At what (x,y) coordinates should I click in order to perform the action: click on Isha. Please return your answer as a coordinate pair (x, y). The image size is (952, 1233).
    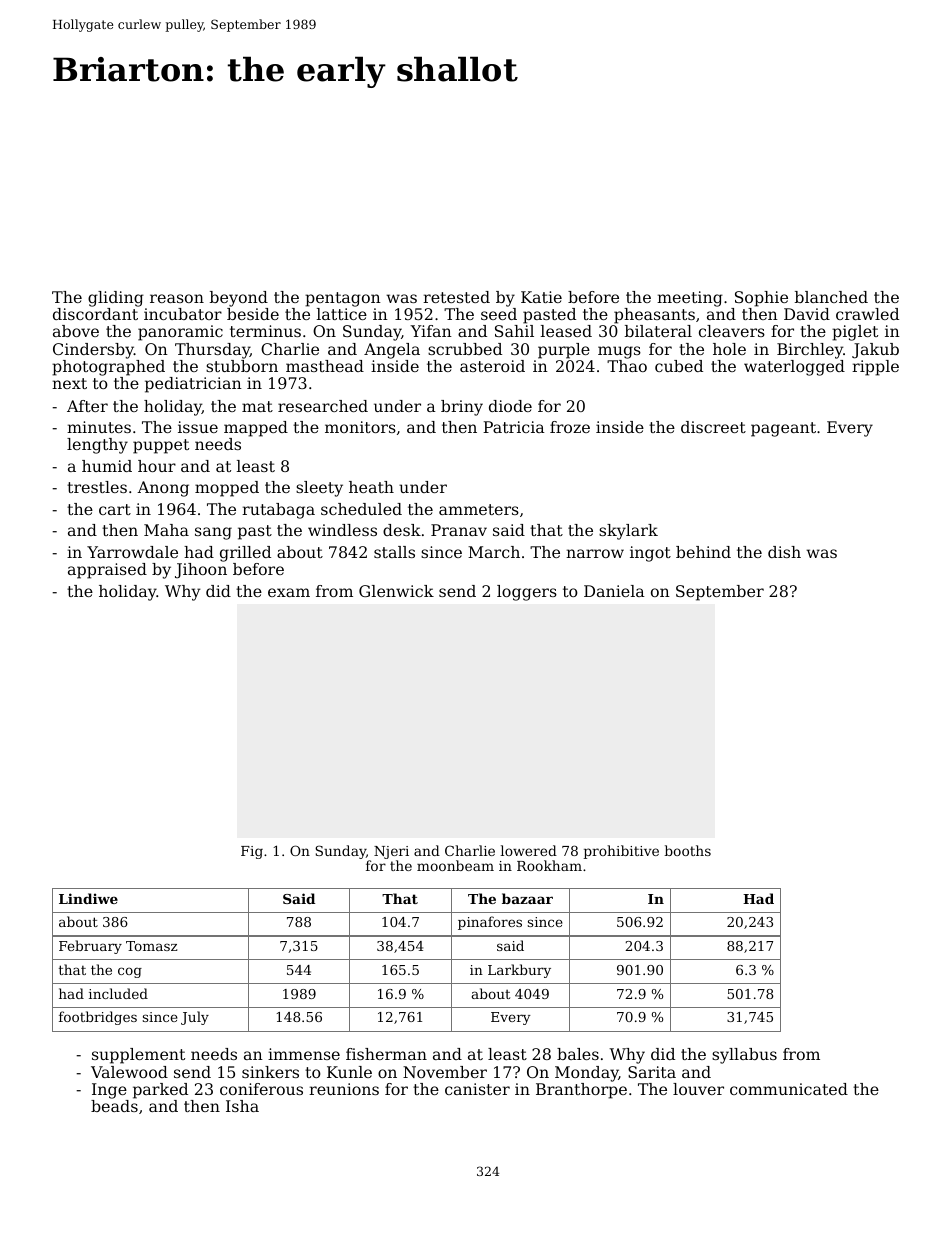
    Looking at the image, I should click on (242, 1106).
